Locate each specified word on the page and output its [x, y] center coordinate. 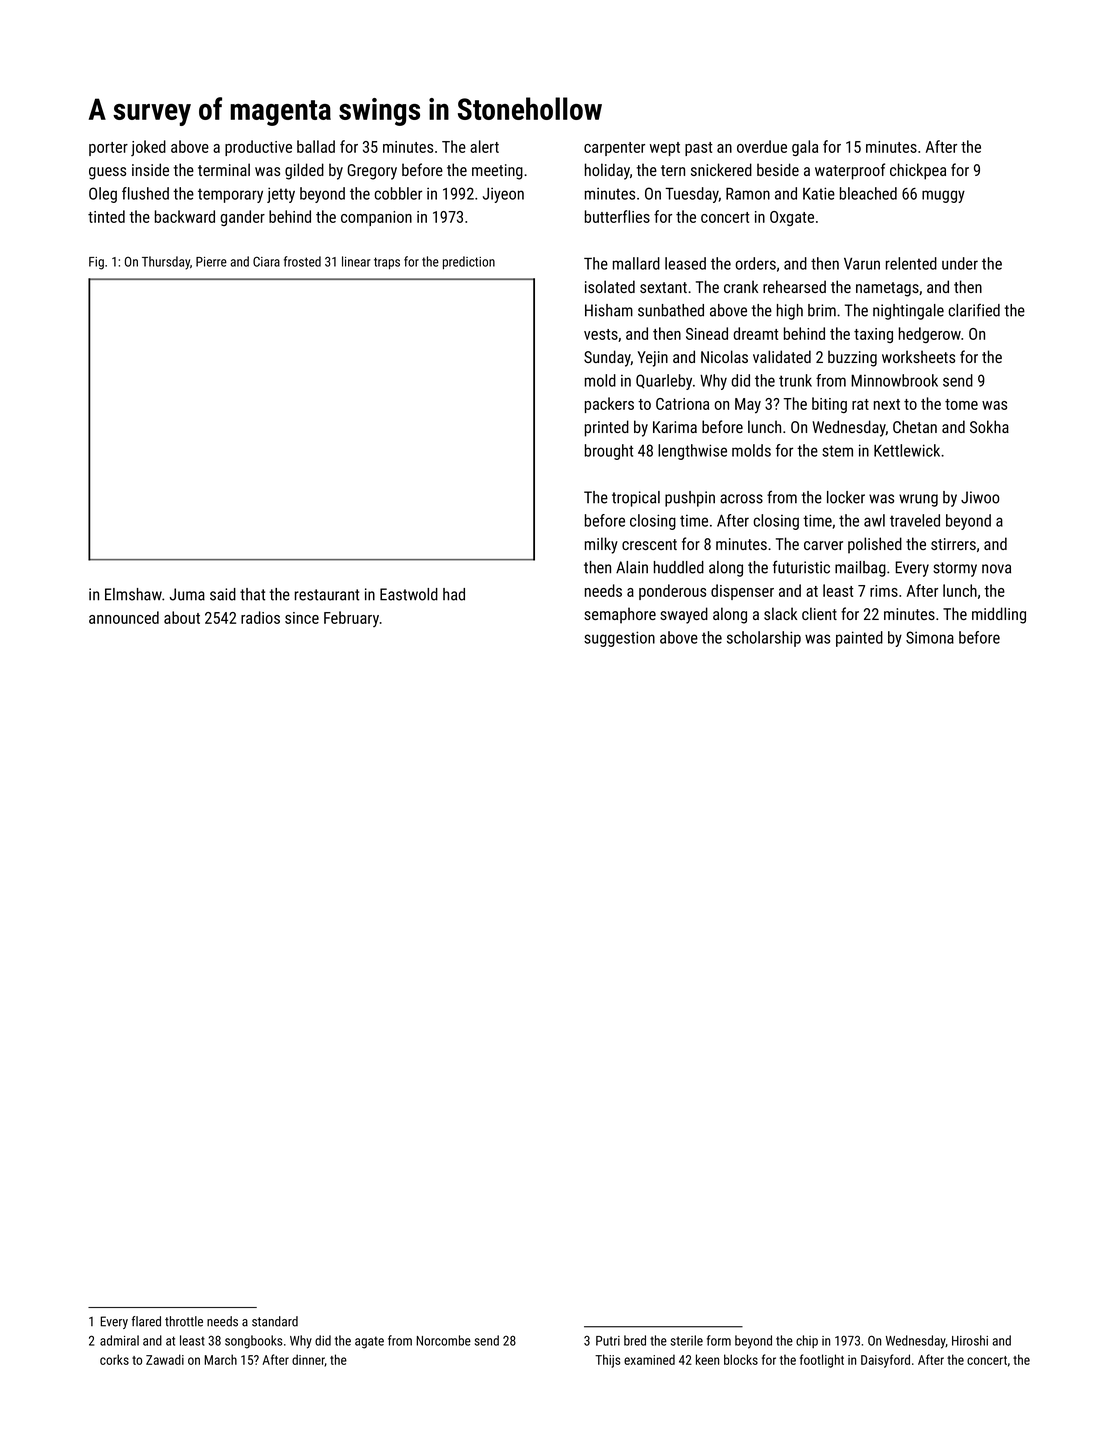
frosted [302, 261]
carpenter [614, 149]
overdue [762, 146]
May [748, 406]
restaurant [327, 595]
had [454, 594]
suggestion [619, 639]
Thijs [607, 1361]
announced [124, 617]
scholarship [764, 639]
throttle [184, 1321]
